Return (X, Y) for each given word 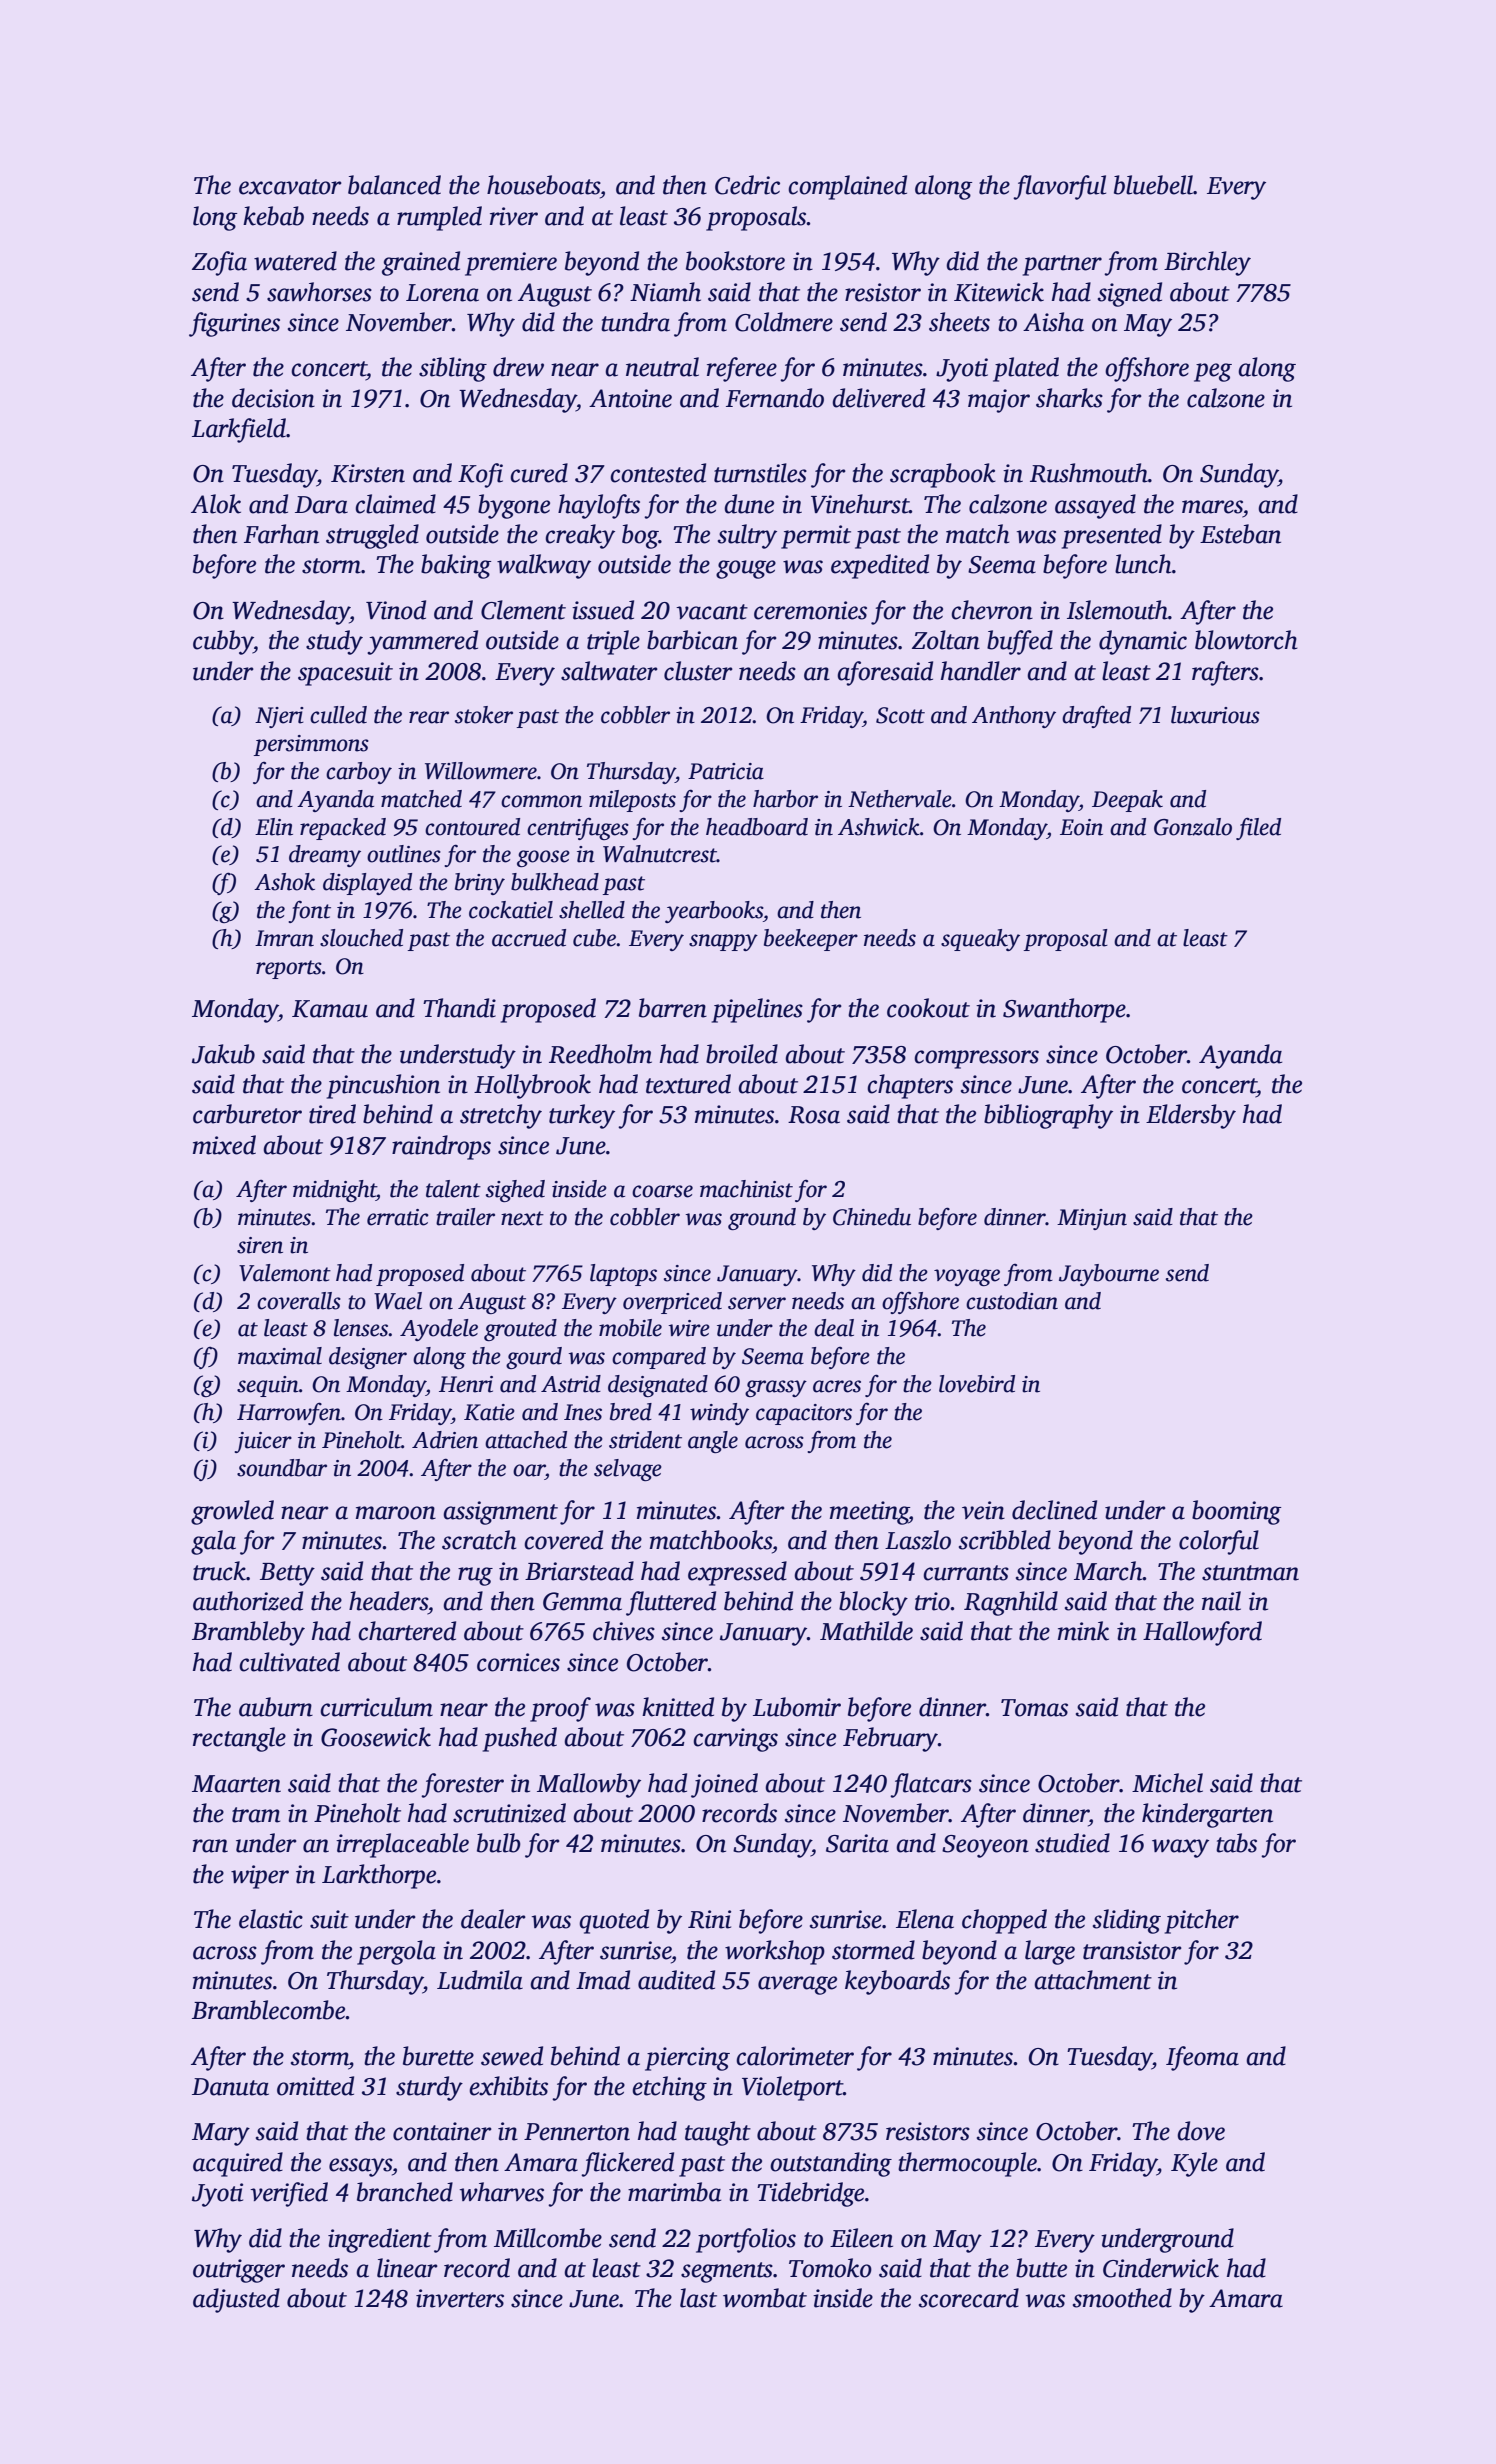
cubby (223, 642)
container (442, 2131)
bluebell (1153, 185)
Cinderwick (1161, 2268)
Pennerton (577, 2132)
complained (847, 187)
